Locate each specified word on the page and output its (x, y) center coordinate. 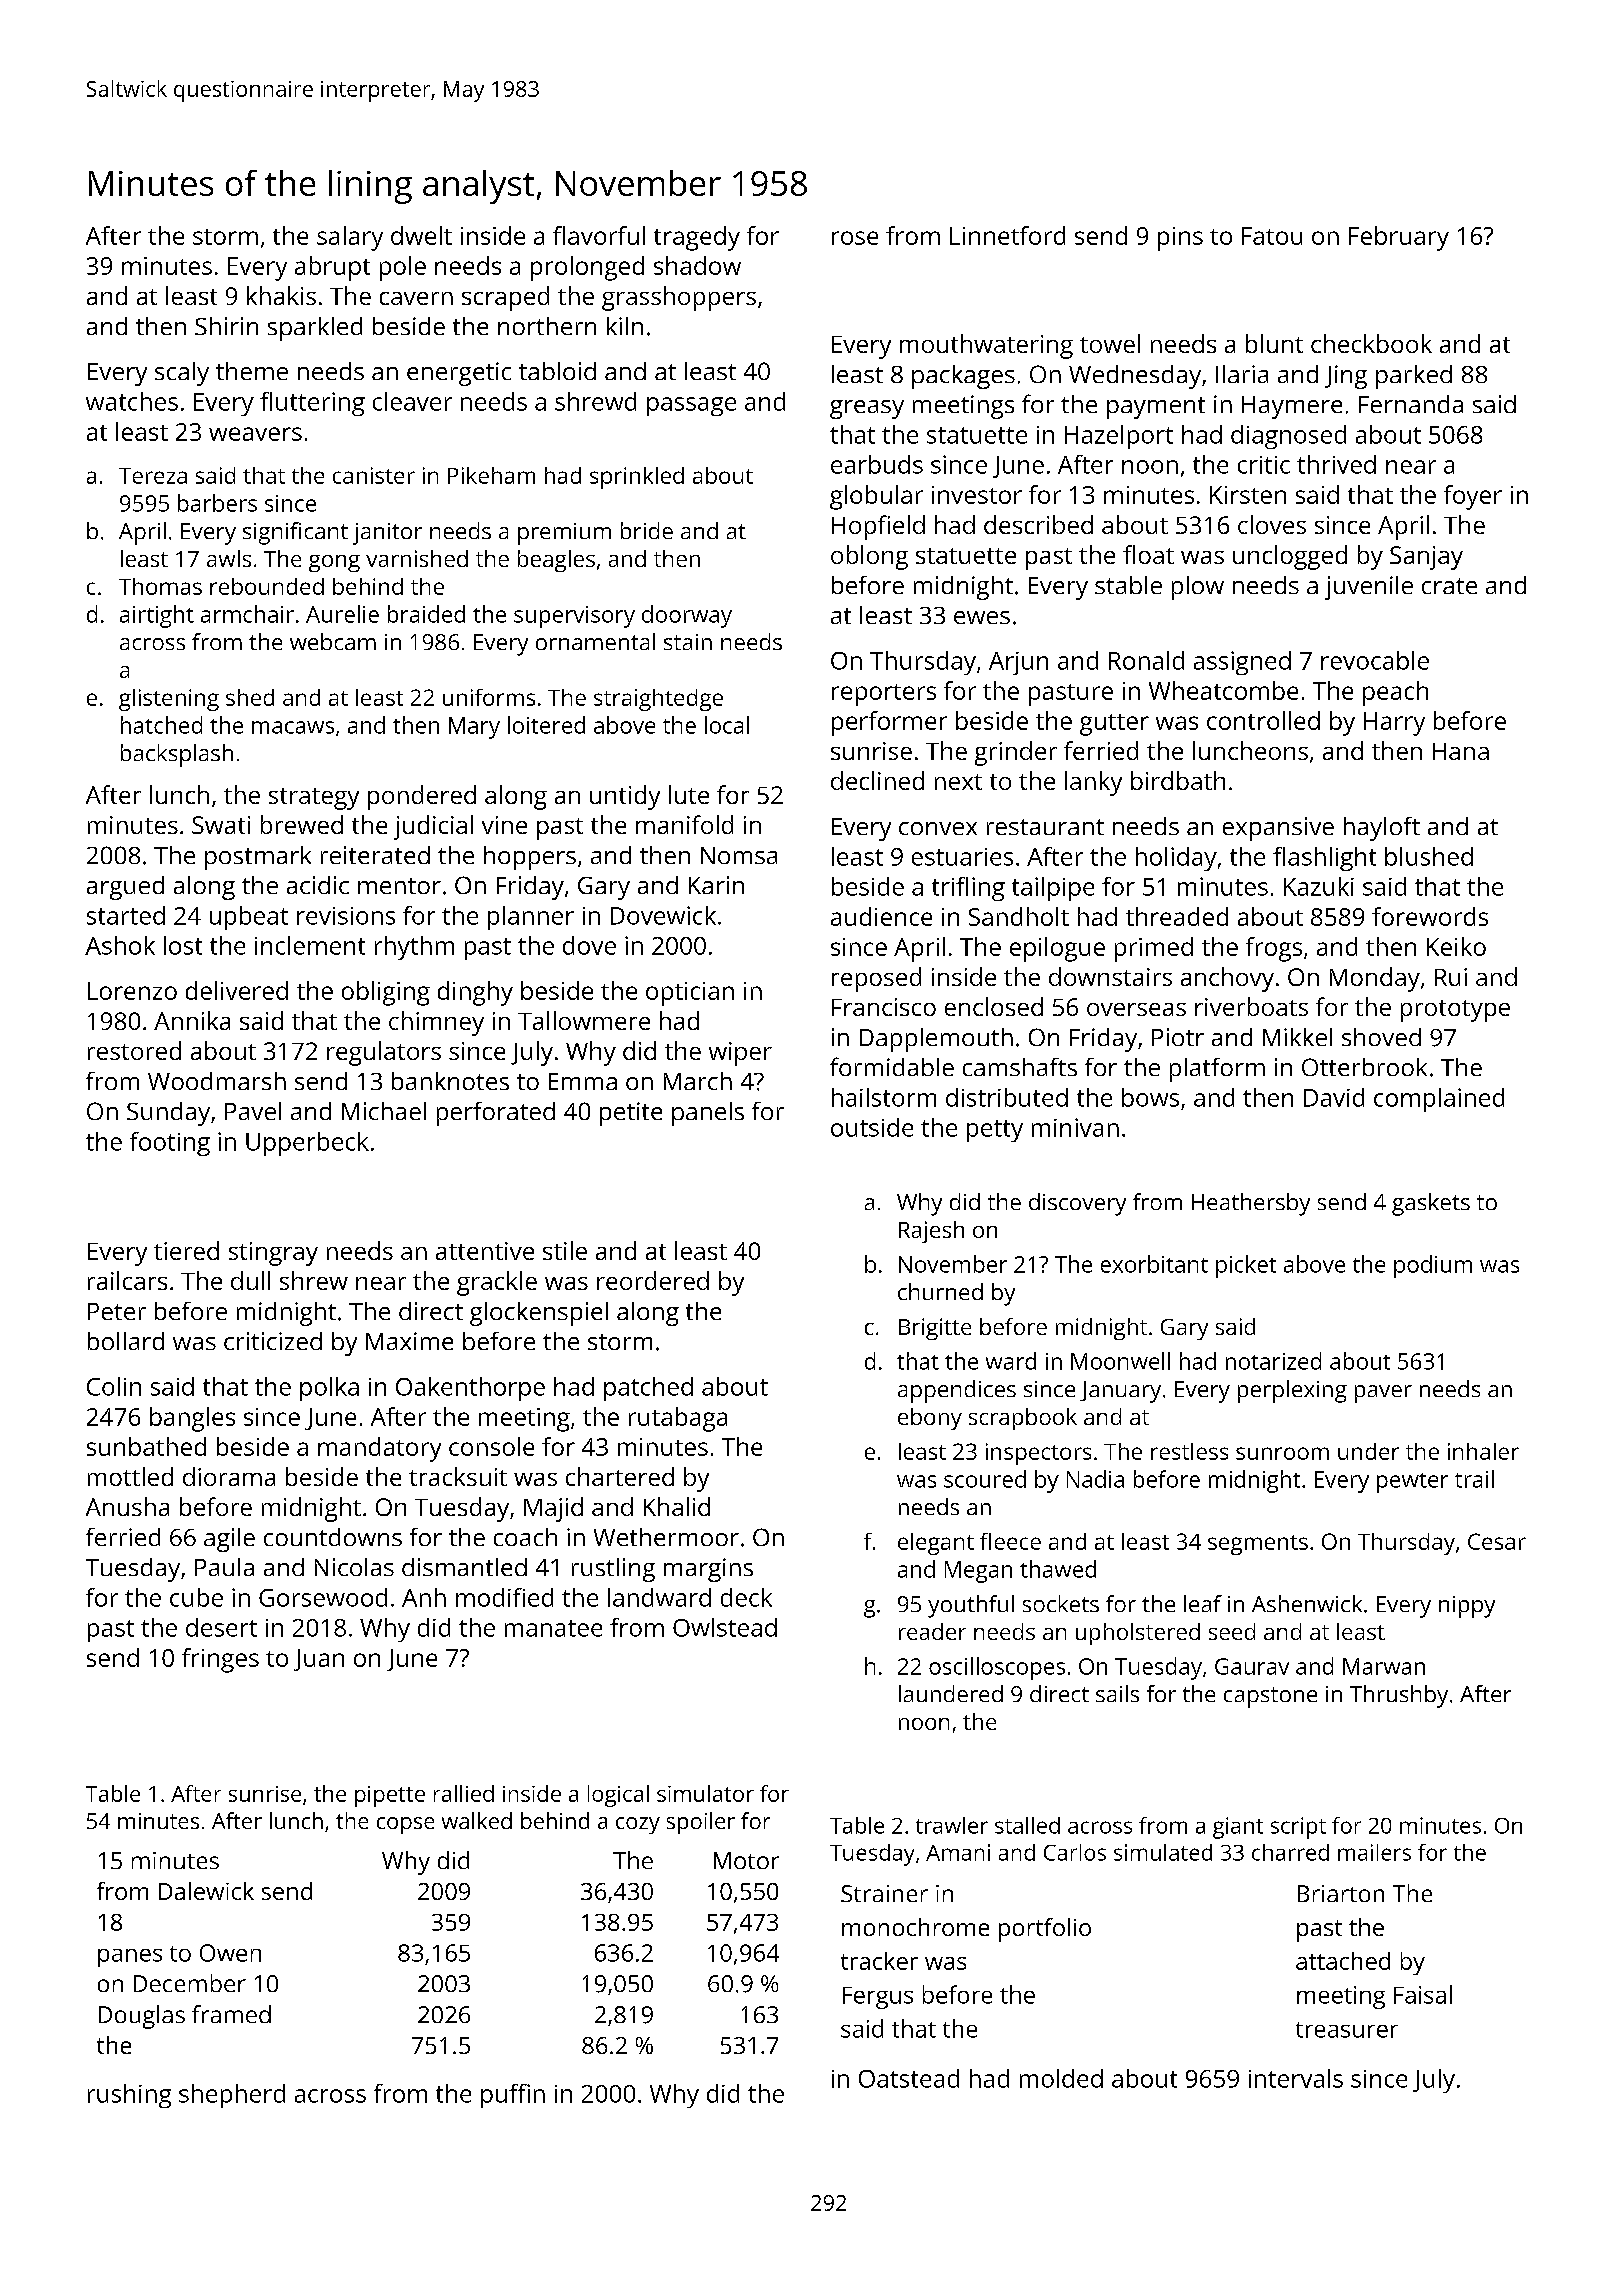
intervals (1296, 2078)
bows (1150, 1097)
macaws (293, 727)
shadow (697, 265)
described (1038, 524)
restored (134, 1050)
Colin (114, 1386)
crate (1449, 586)
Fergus (878, 1998)
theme (252, 371)
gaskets (1431, 1204)
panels (708, 1114)
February (1399, 238)
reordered (653, 1280)
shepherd (232, 2096)
